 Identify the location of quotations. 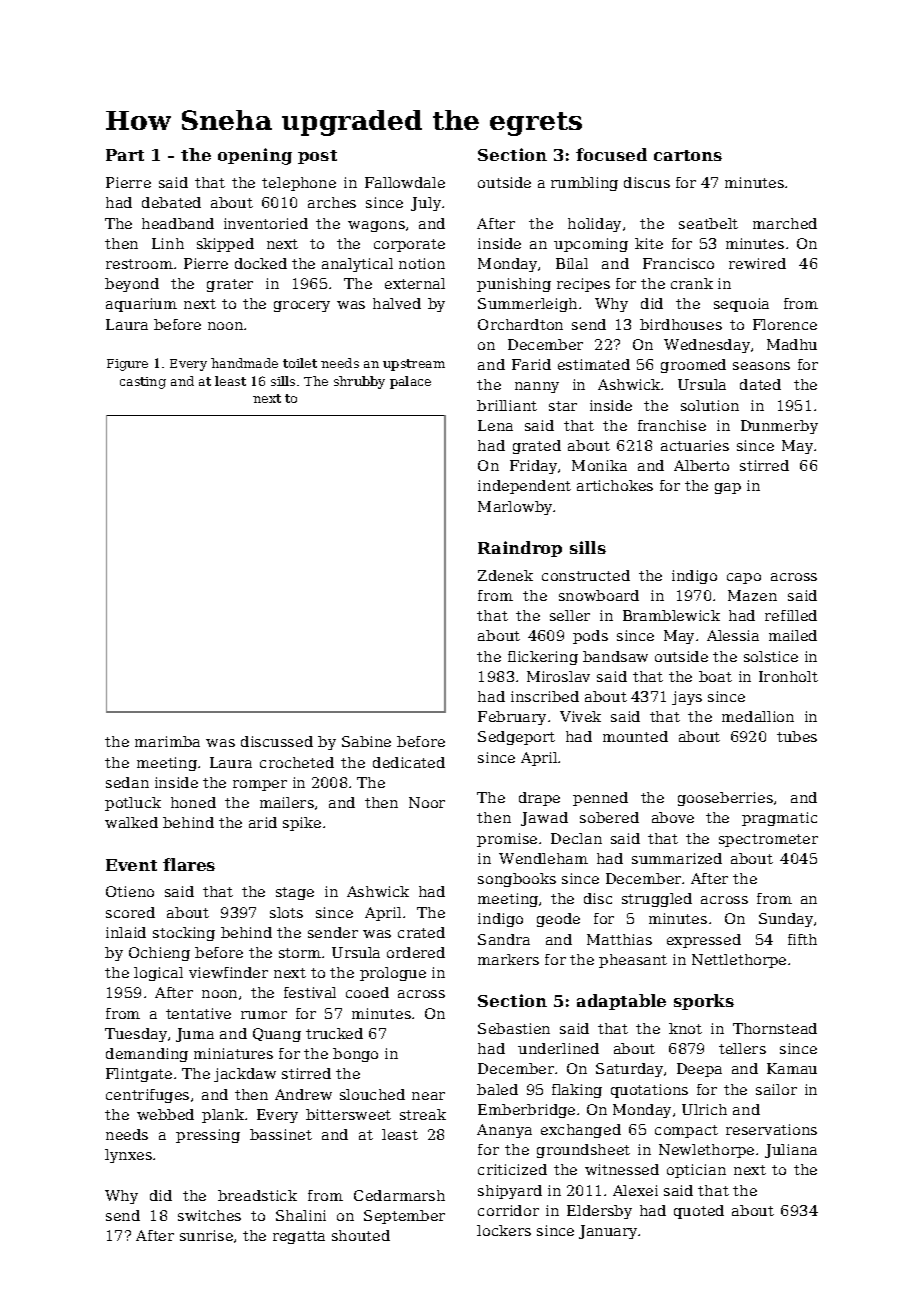
(649, 1091).
